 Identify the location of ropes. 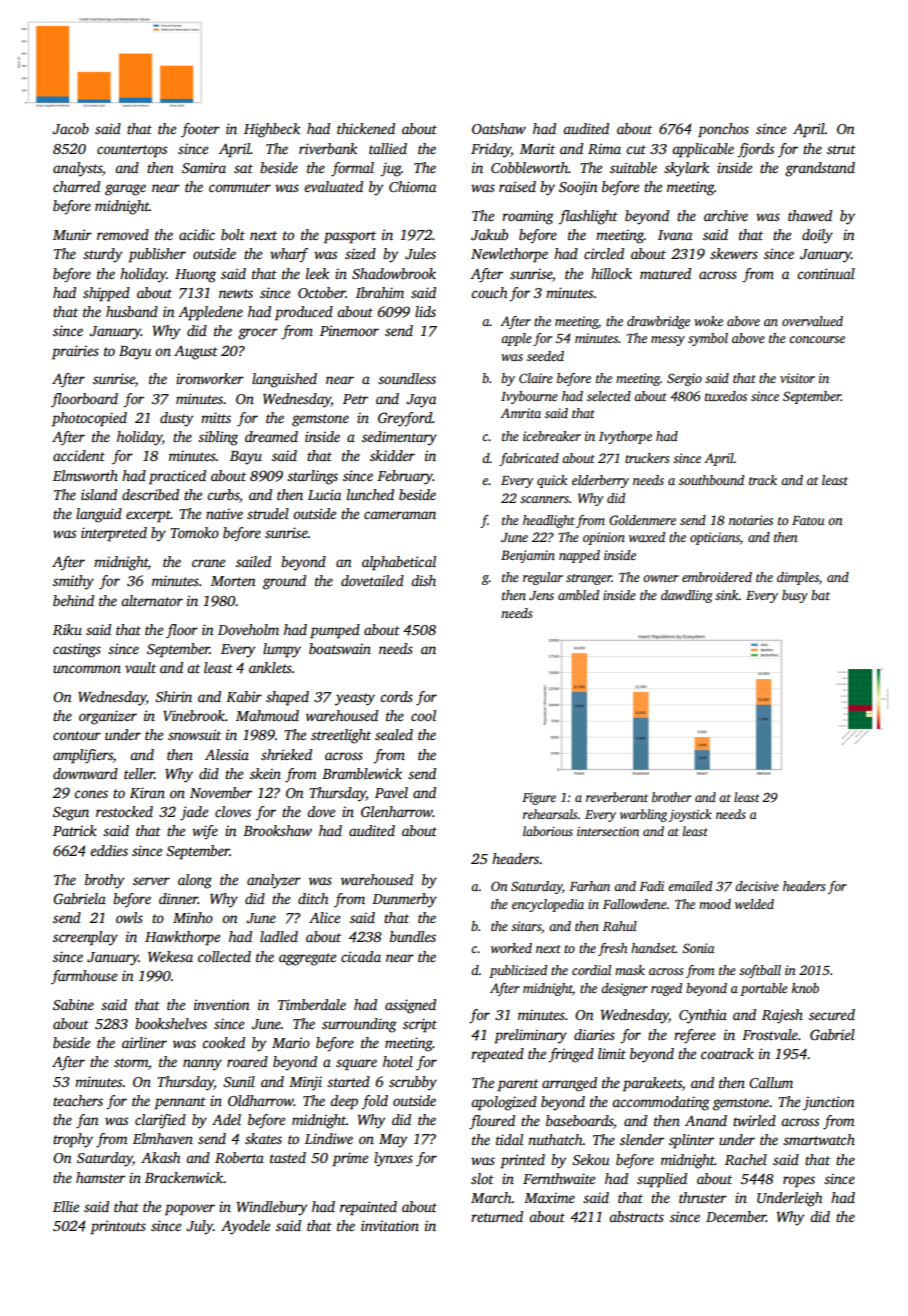
(799, 1182).
